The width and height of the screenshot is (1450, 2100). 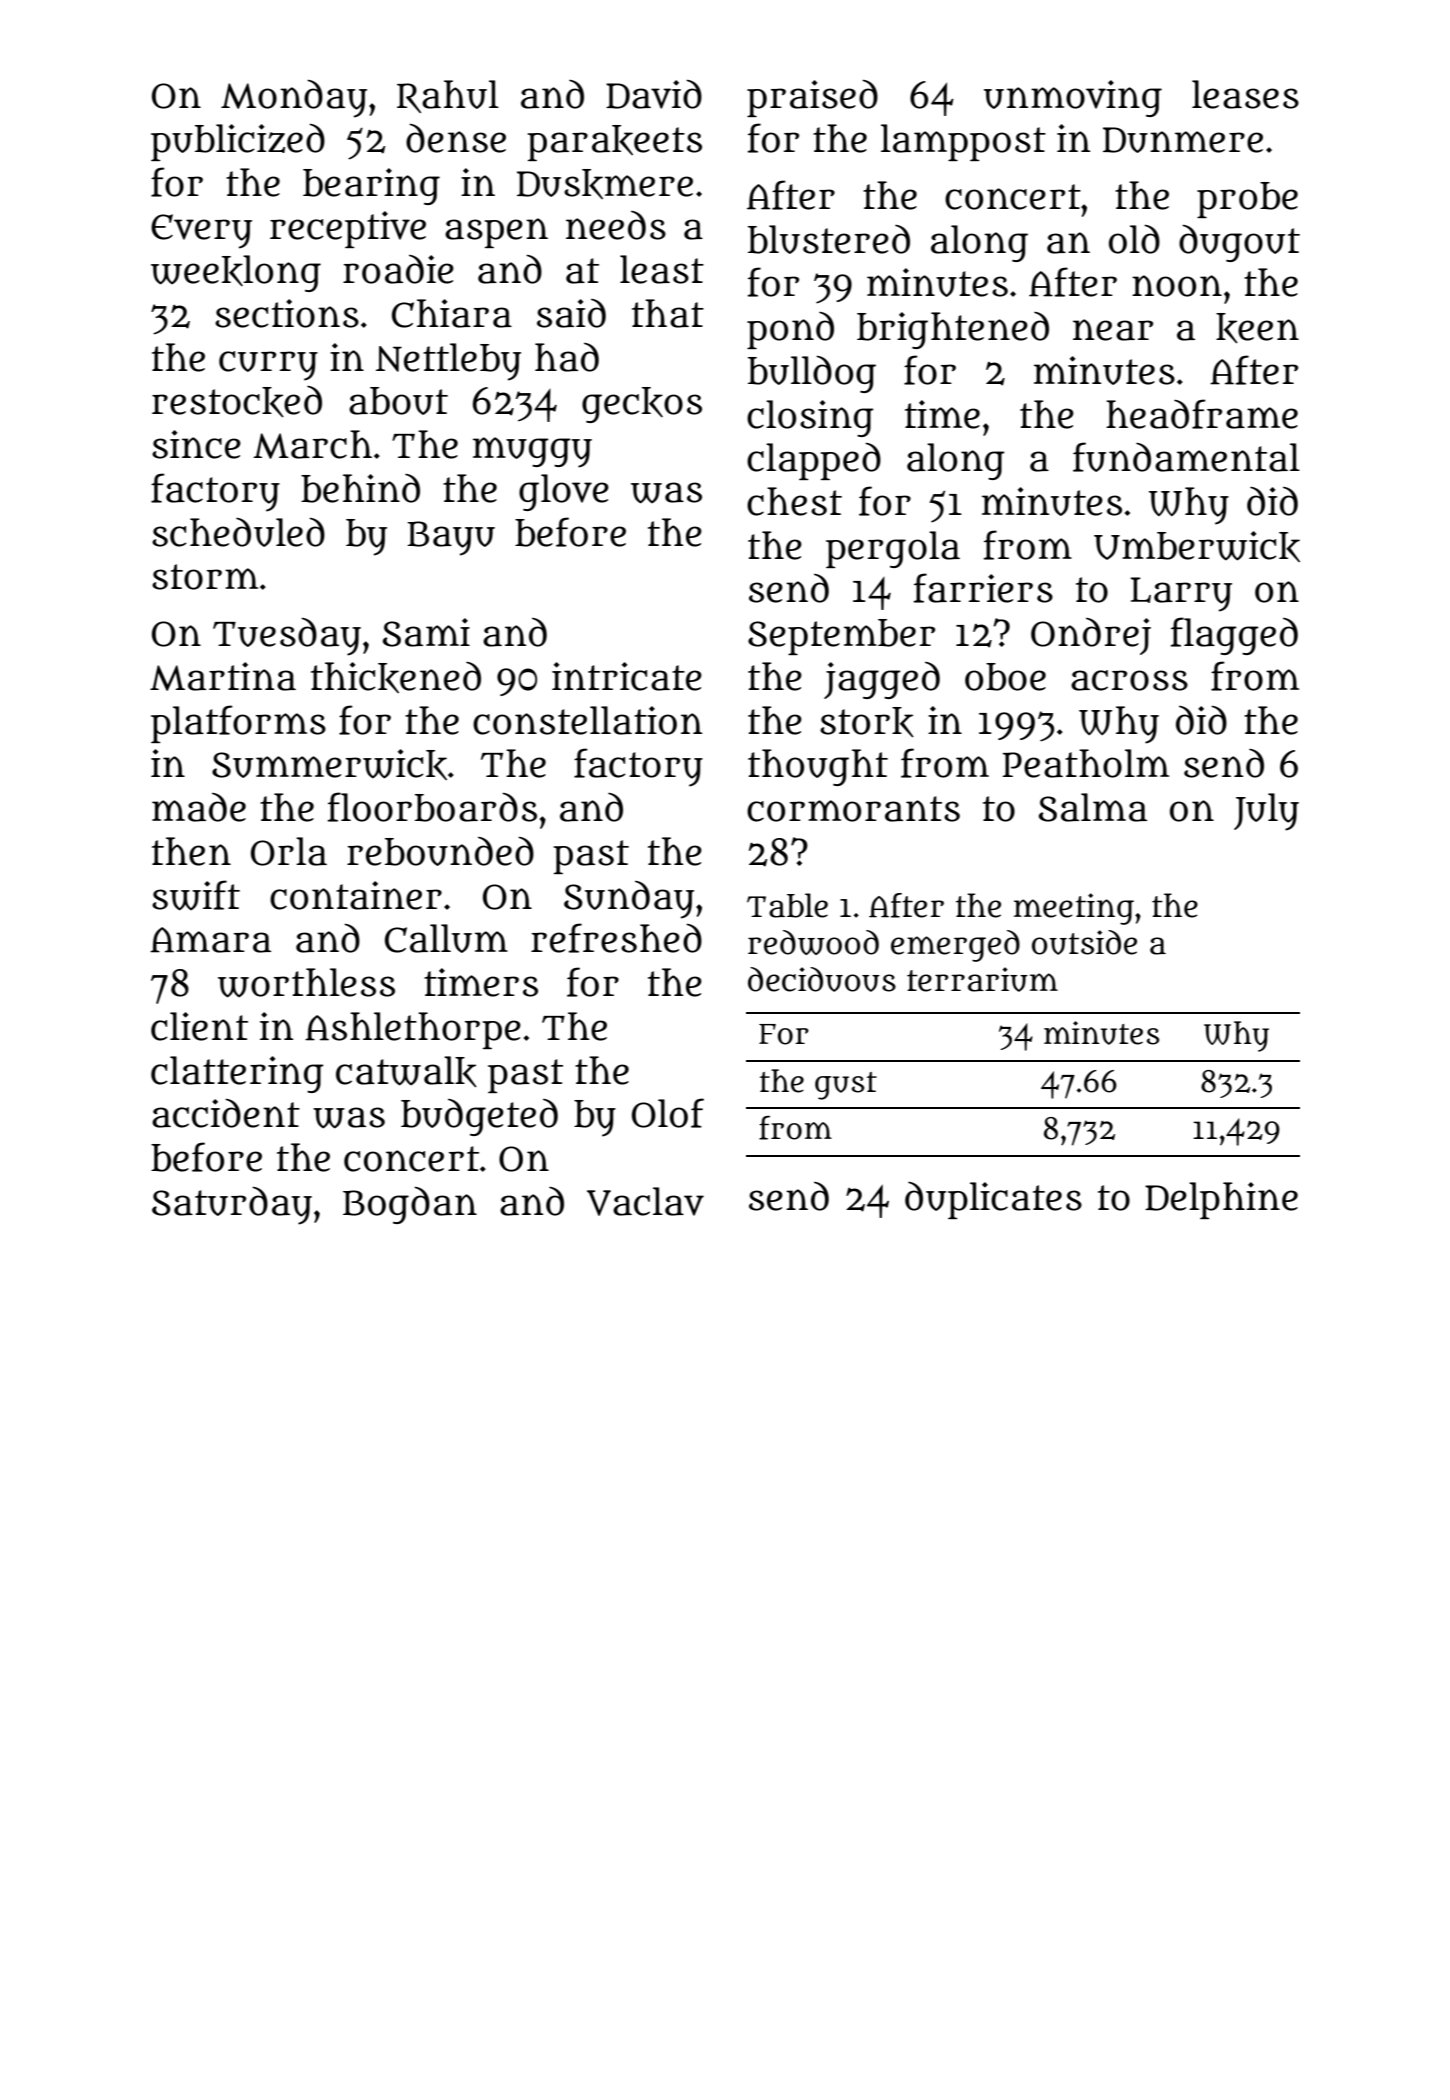 What do you see at coordinates (1186, 457) in the screenshot?
I see `fundamental` at bounding box center [1186, 457].
